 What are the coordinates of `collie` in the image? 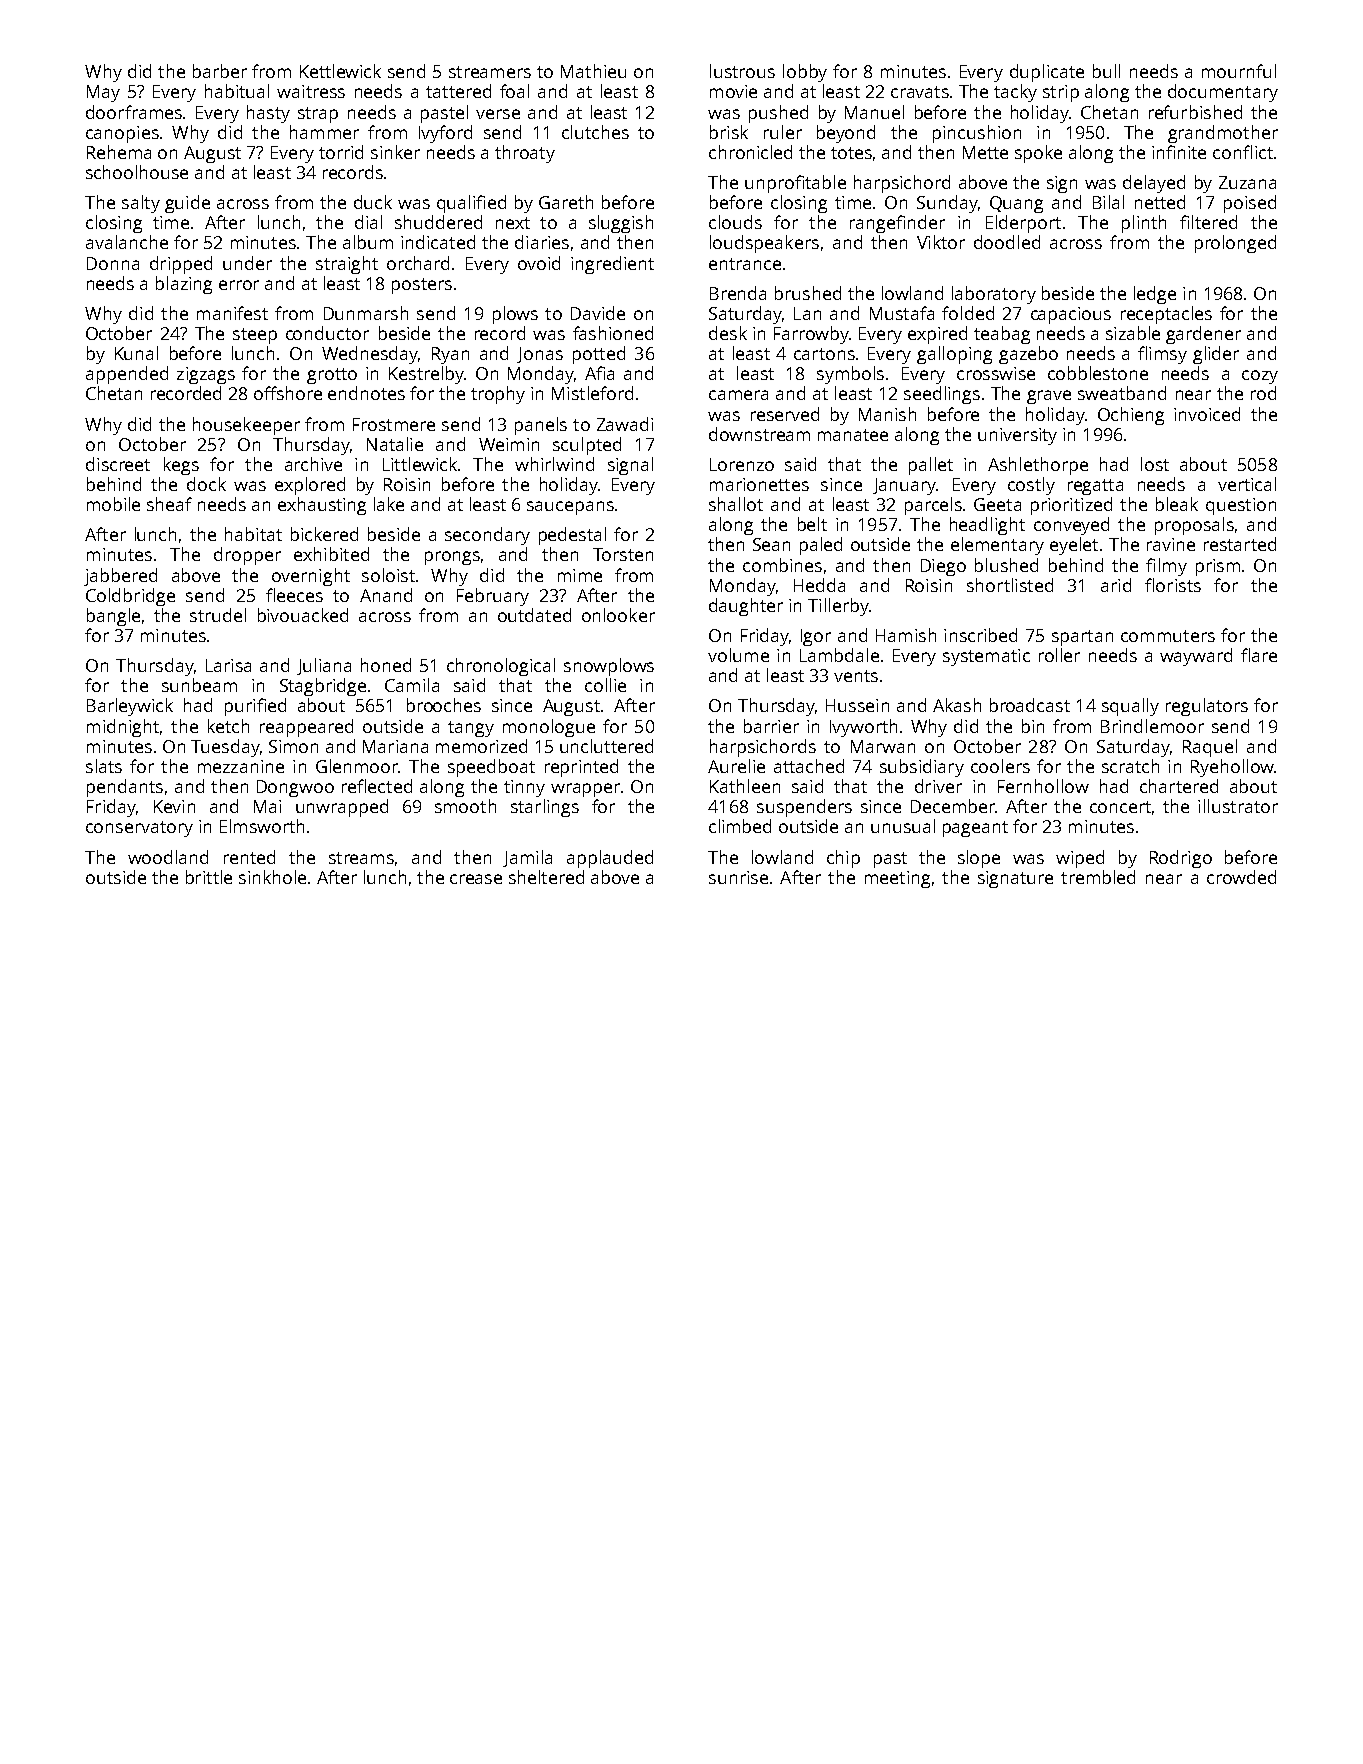 It's located at (605, 685).
